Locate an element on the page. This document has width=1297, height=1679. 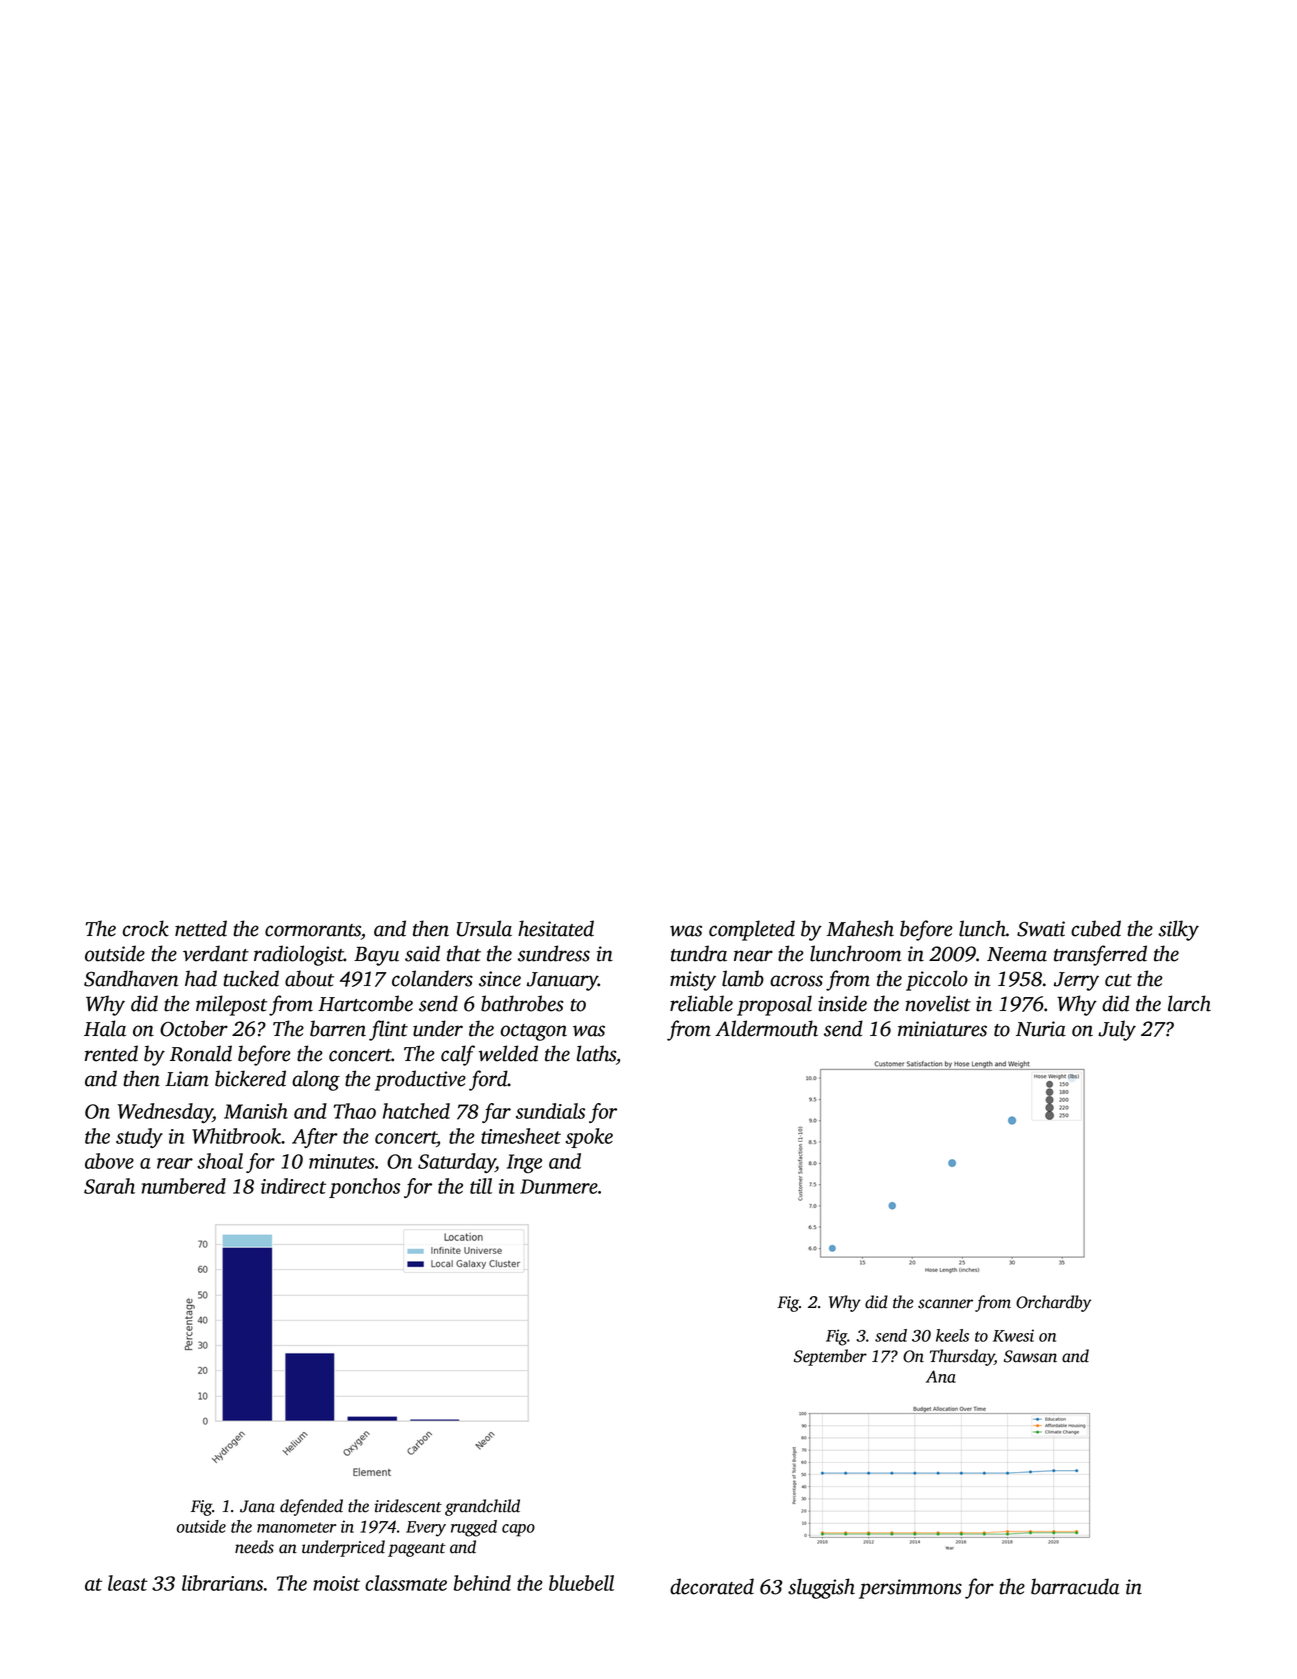
Orchardby is located at coordinates (1053, 1303).
